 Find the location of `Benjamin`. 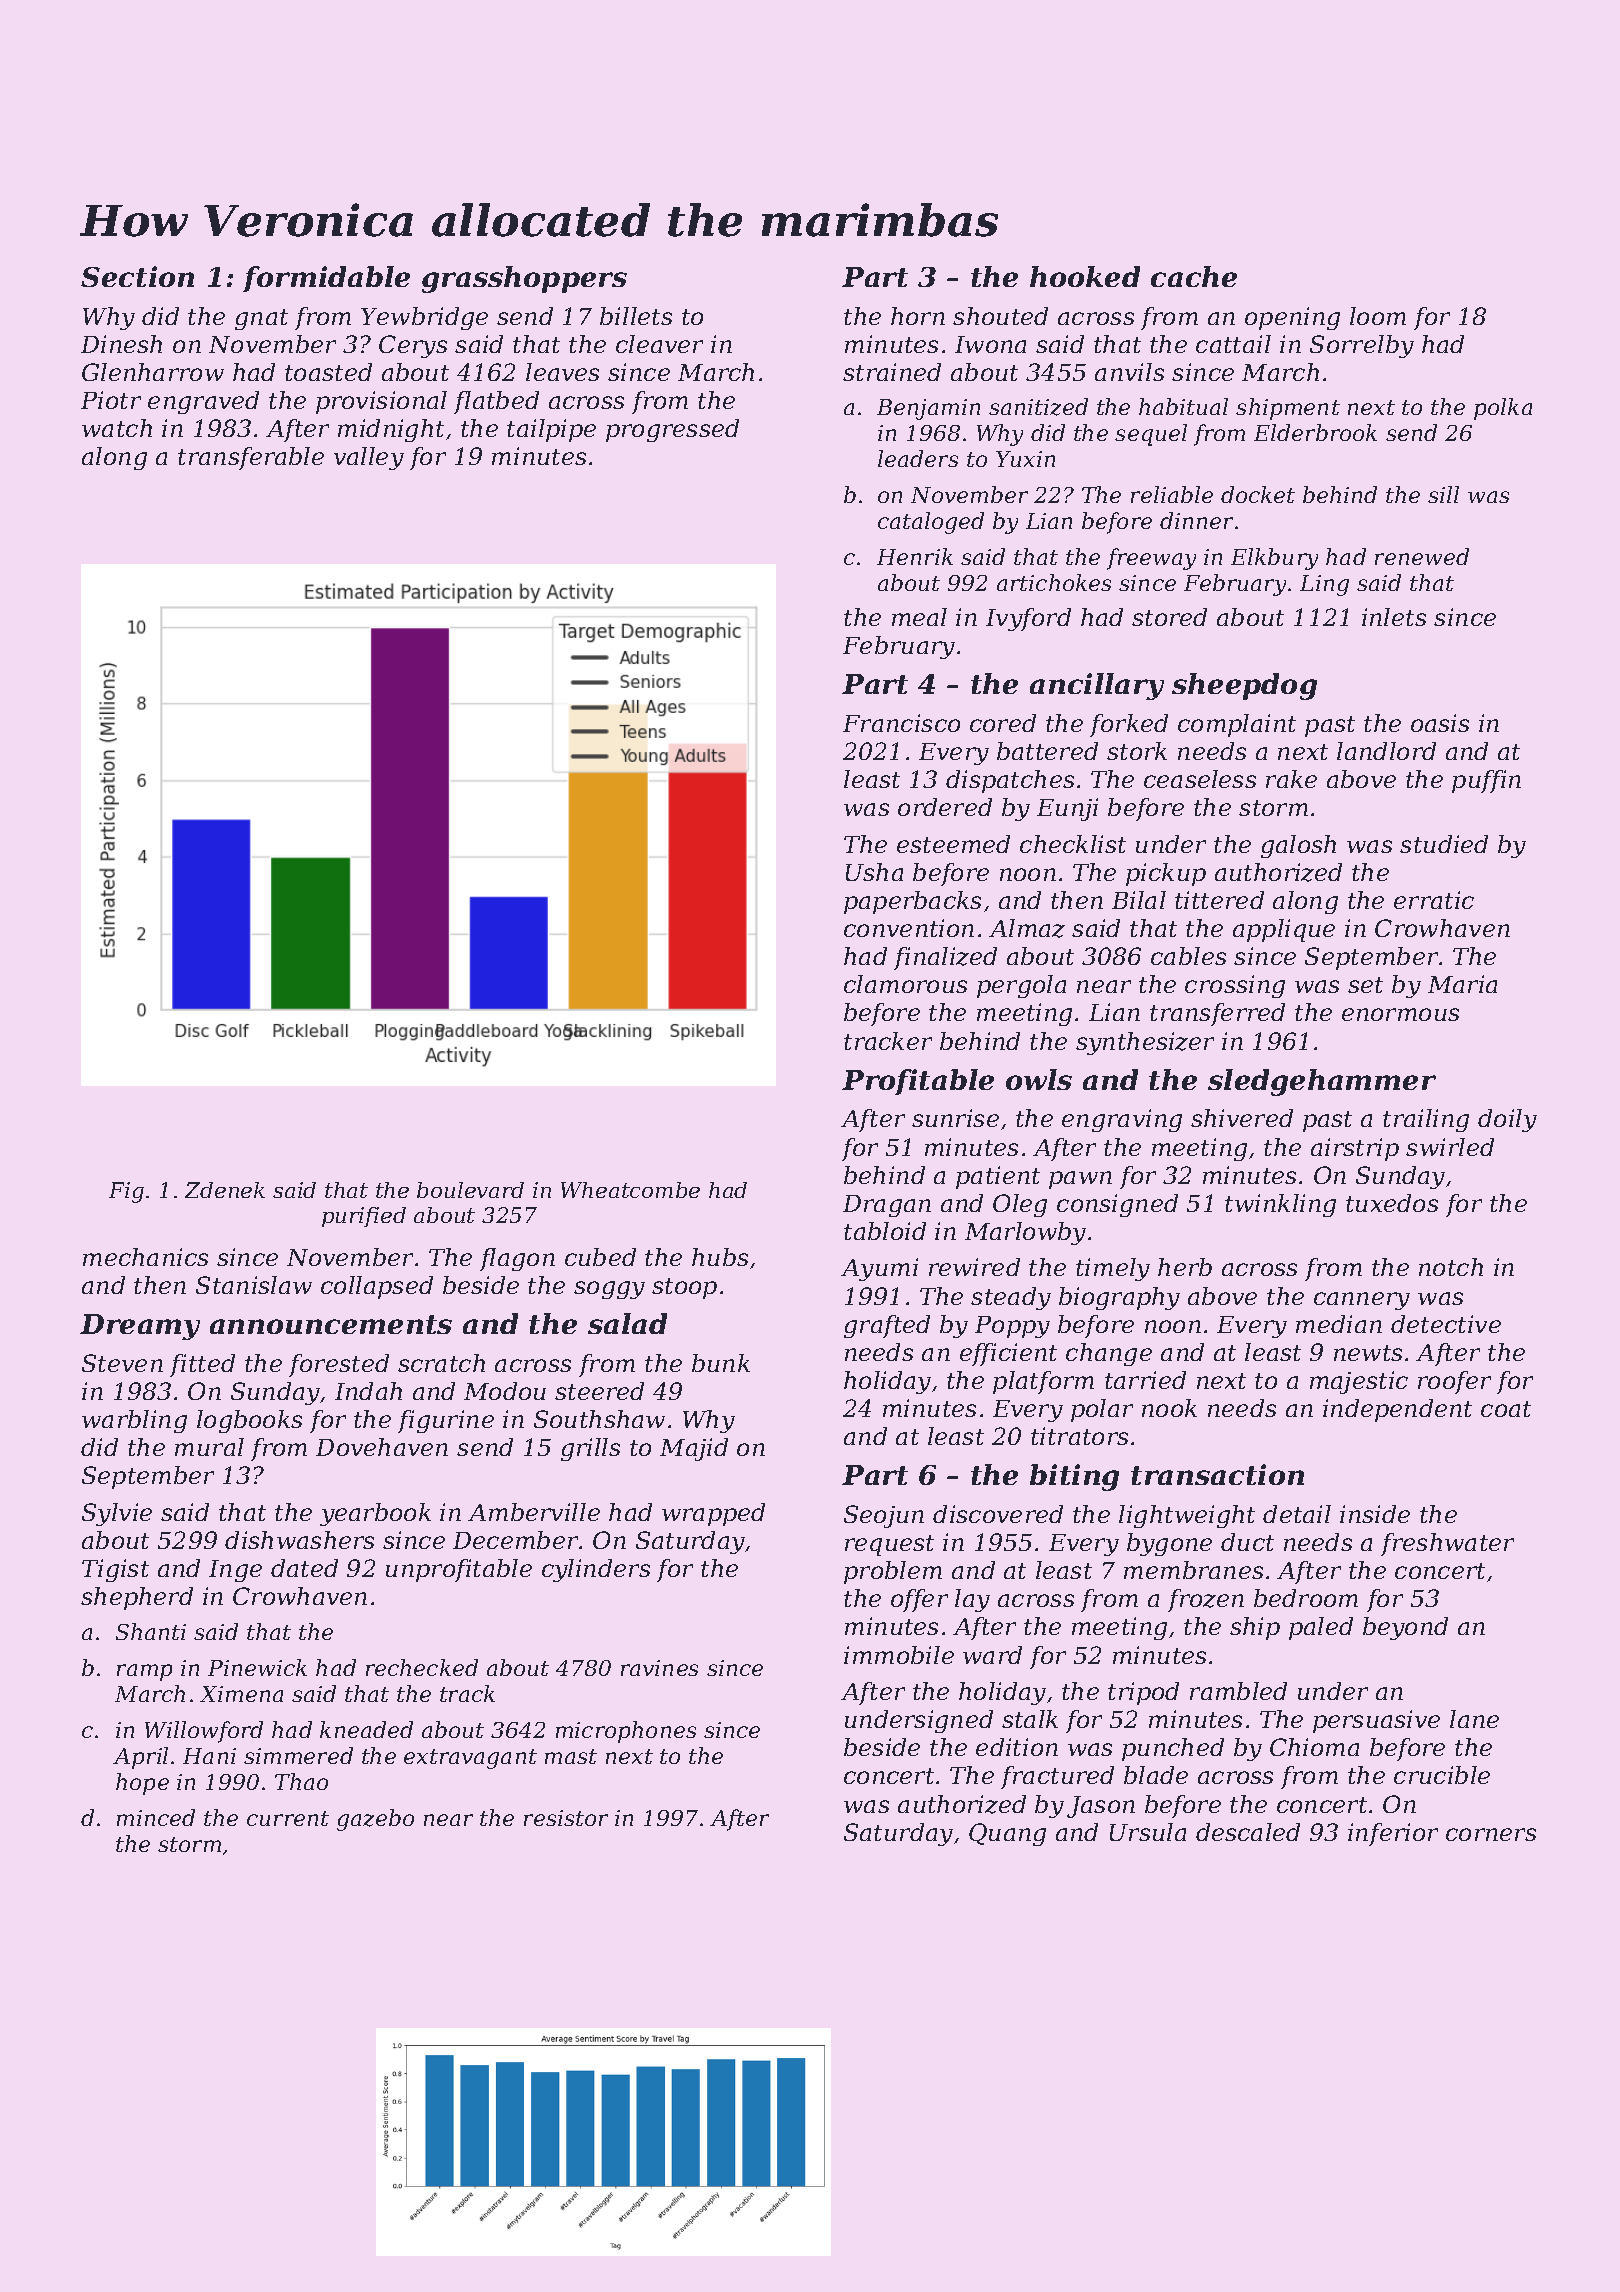

Benjamin is located at coordinates (928, 409).
